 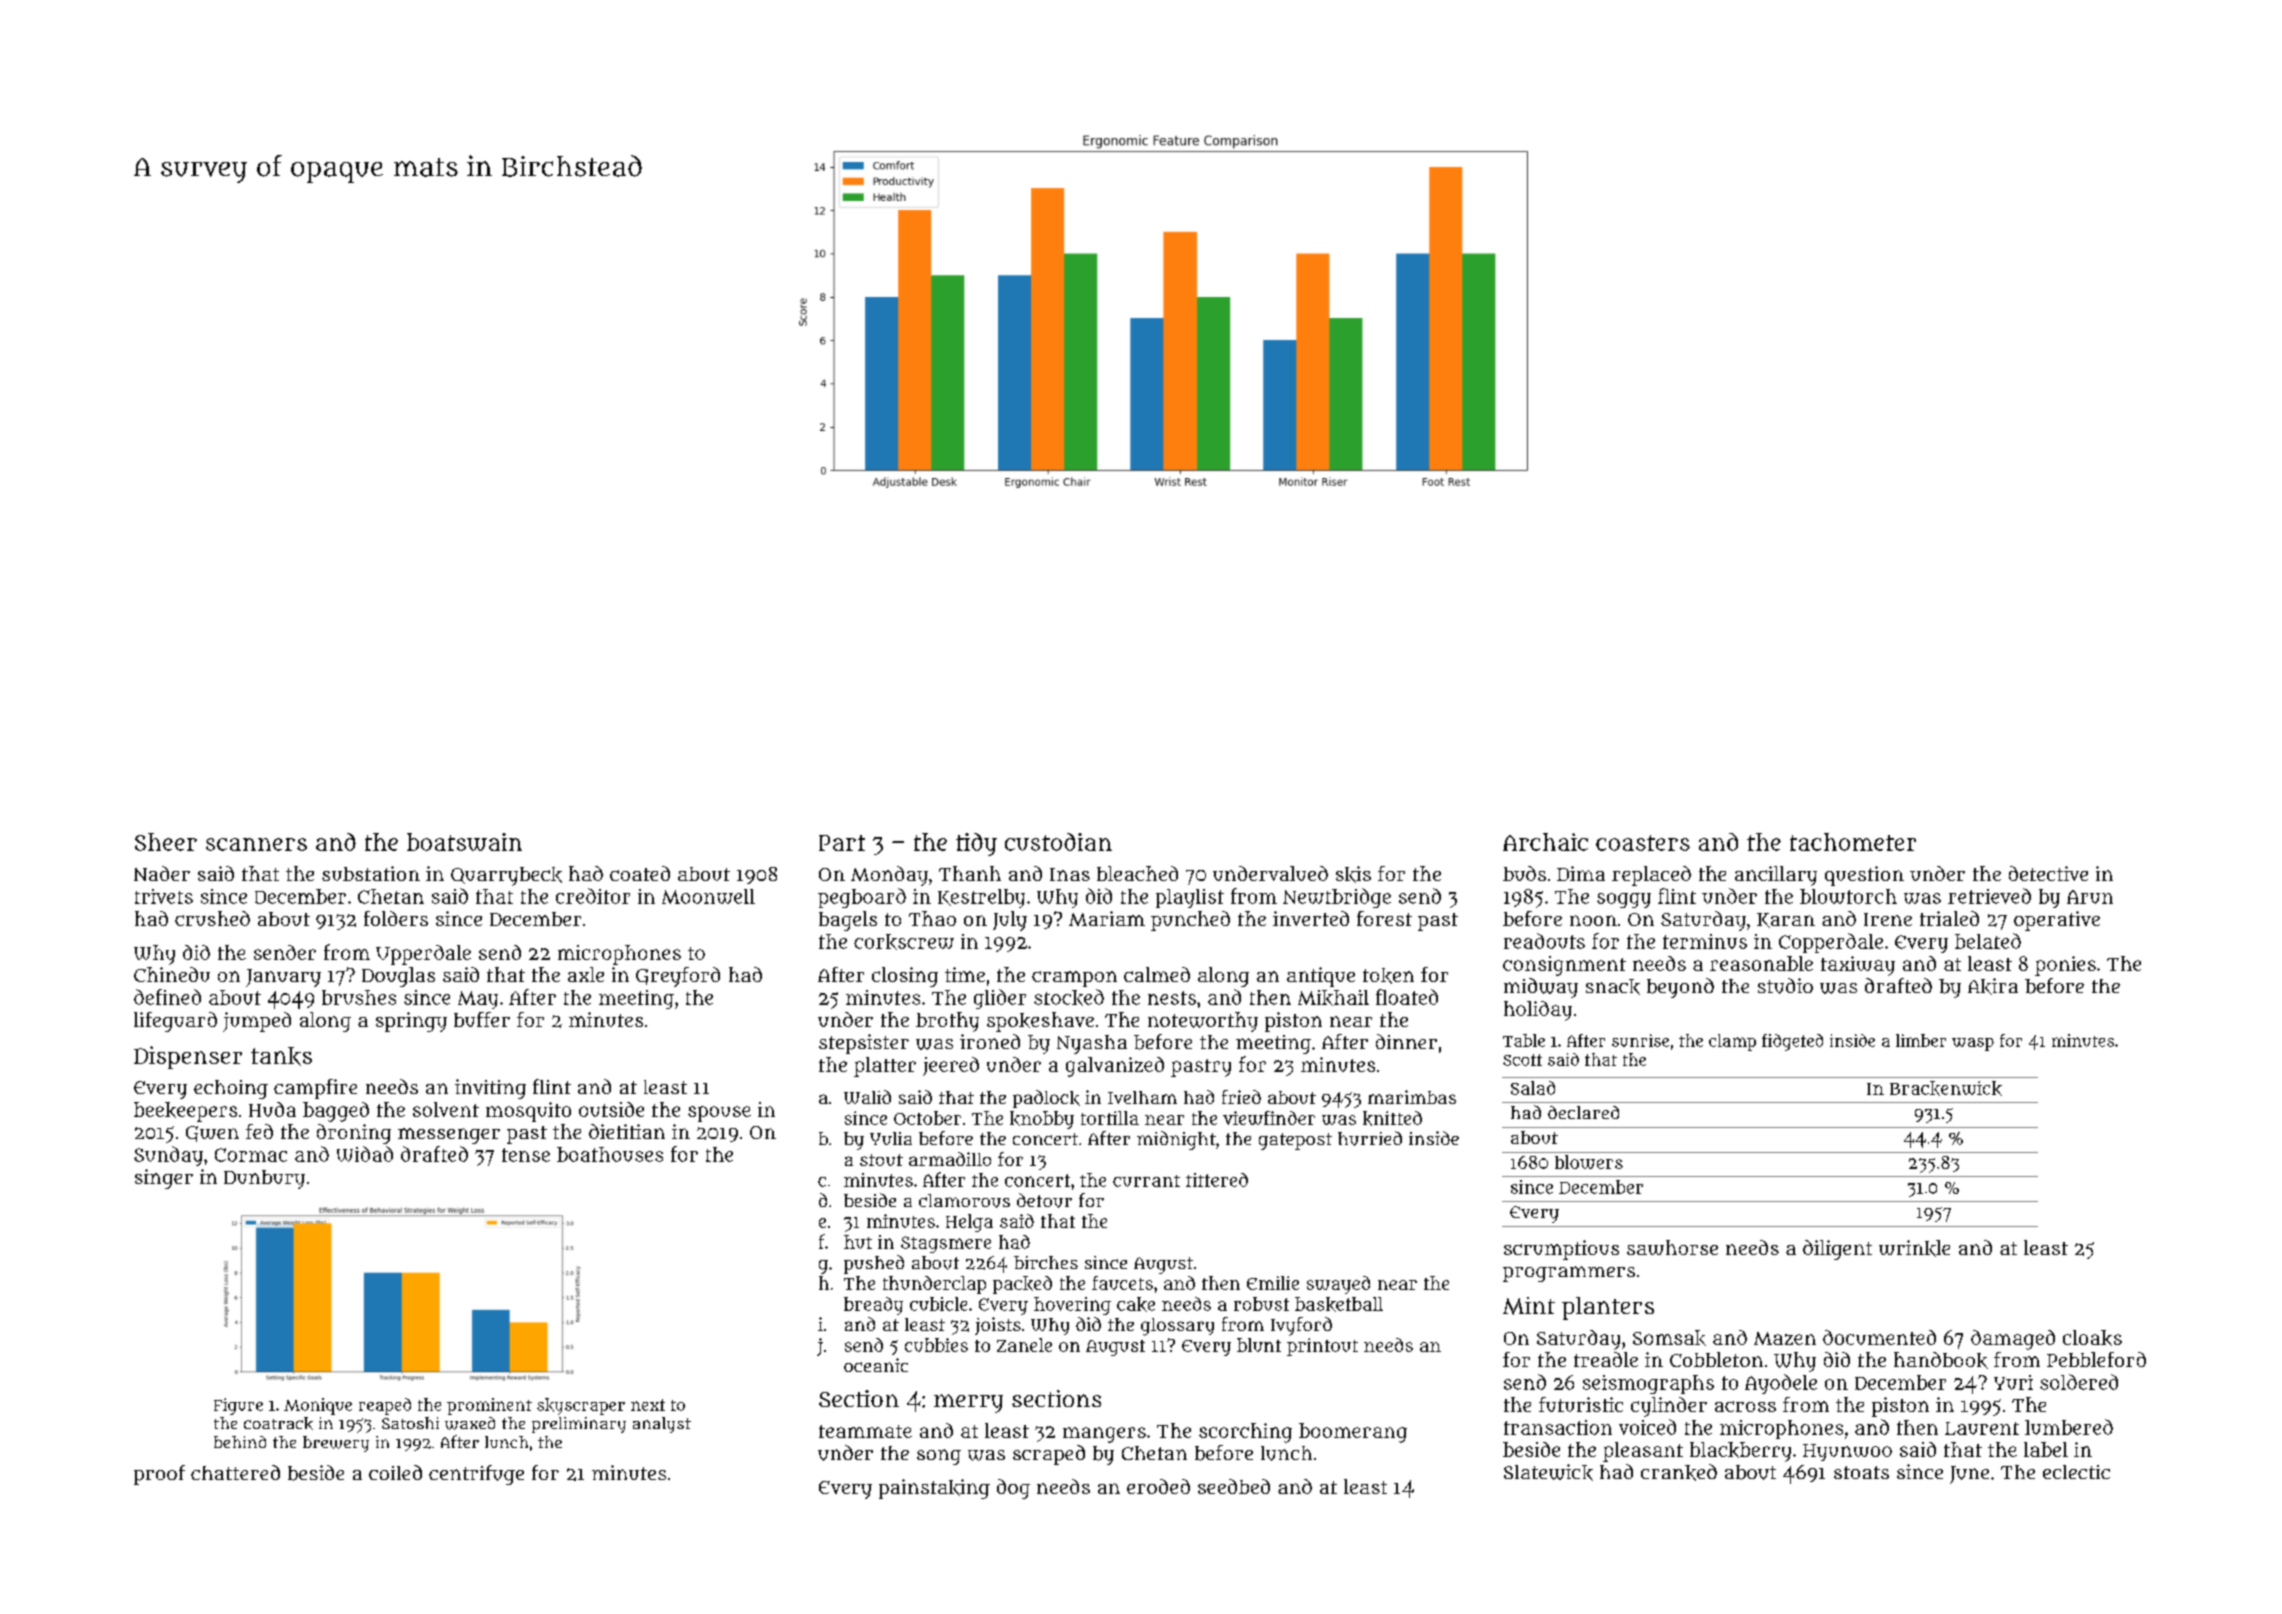 What do you see at coordinates (464, 842) in the screenshot?
I see `boatswain` at bounding box center [464, 842].
